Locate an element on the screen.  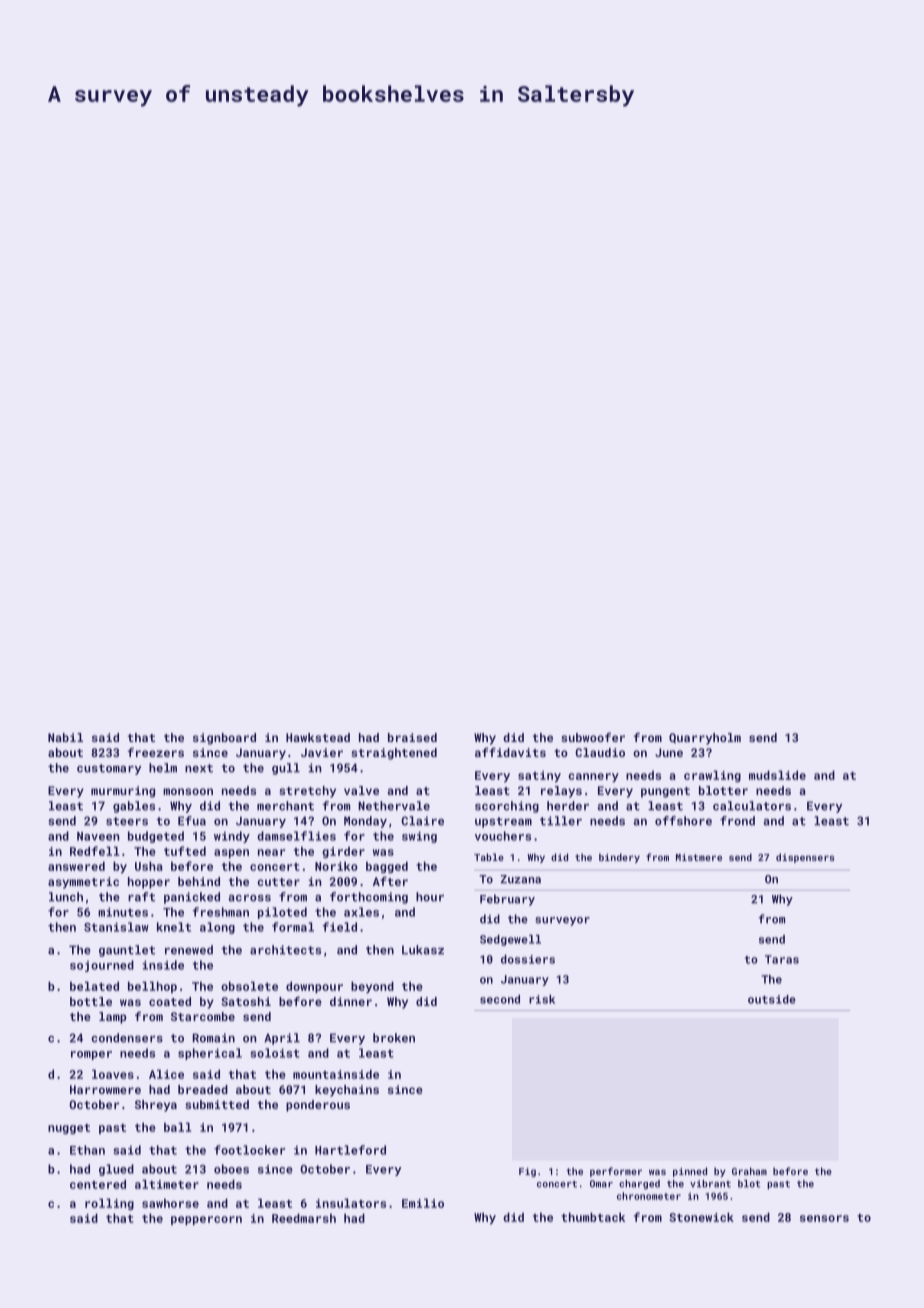
ball is located at coordinates (177, 1127).
